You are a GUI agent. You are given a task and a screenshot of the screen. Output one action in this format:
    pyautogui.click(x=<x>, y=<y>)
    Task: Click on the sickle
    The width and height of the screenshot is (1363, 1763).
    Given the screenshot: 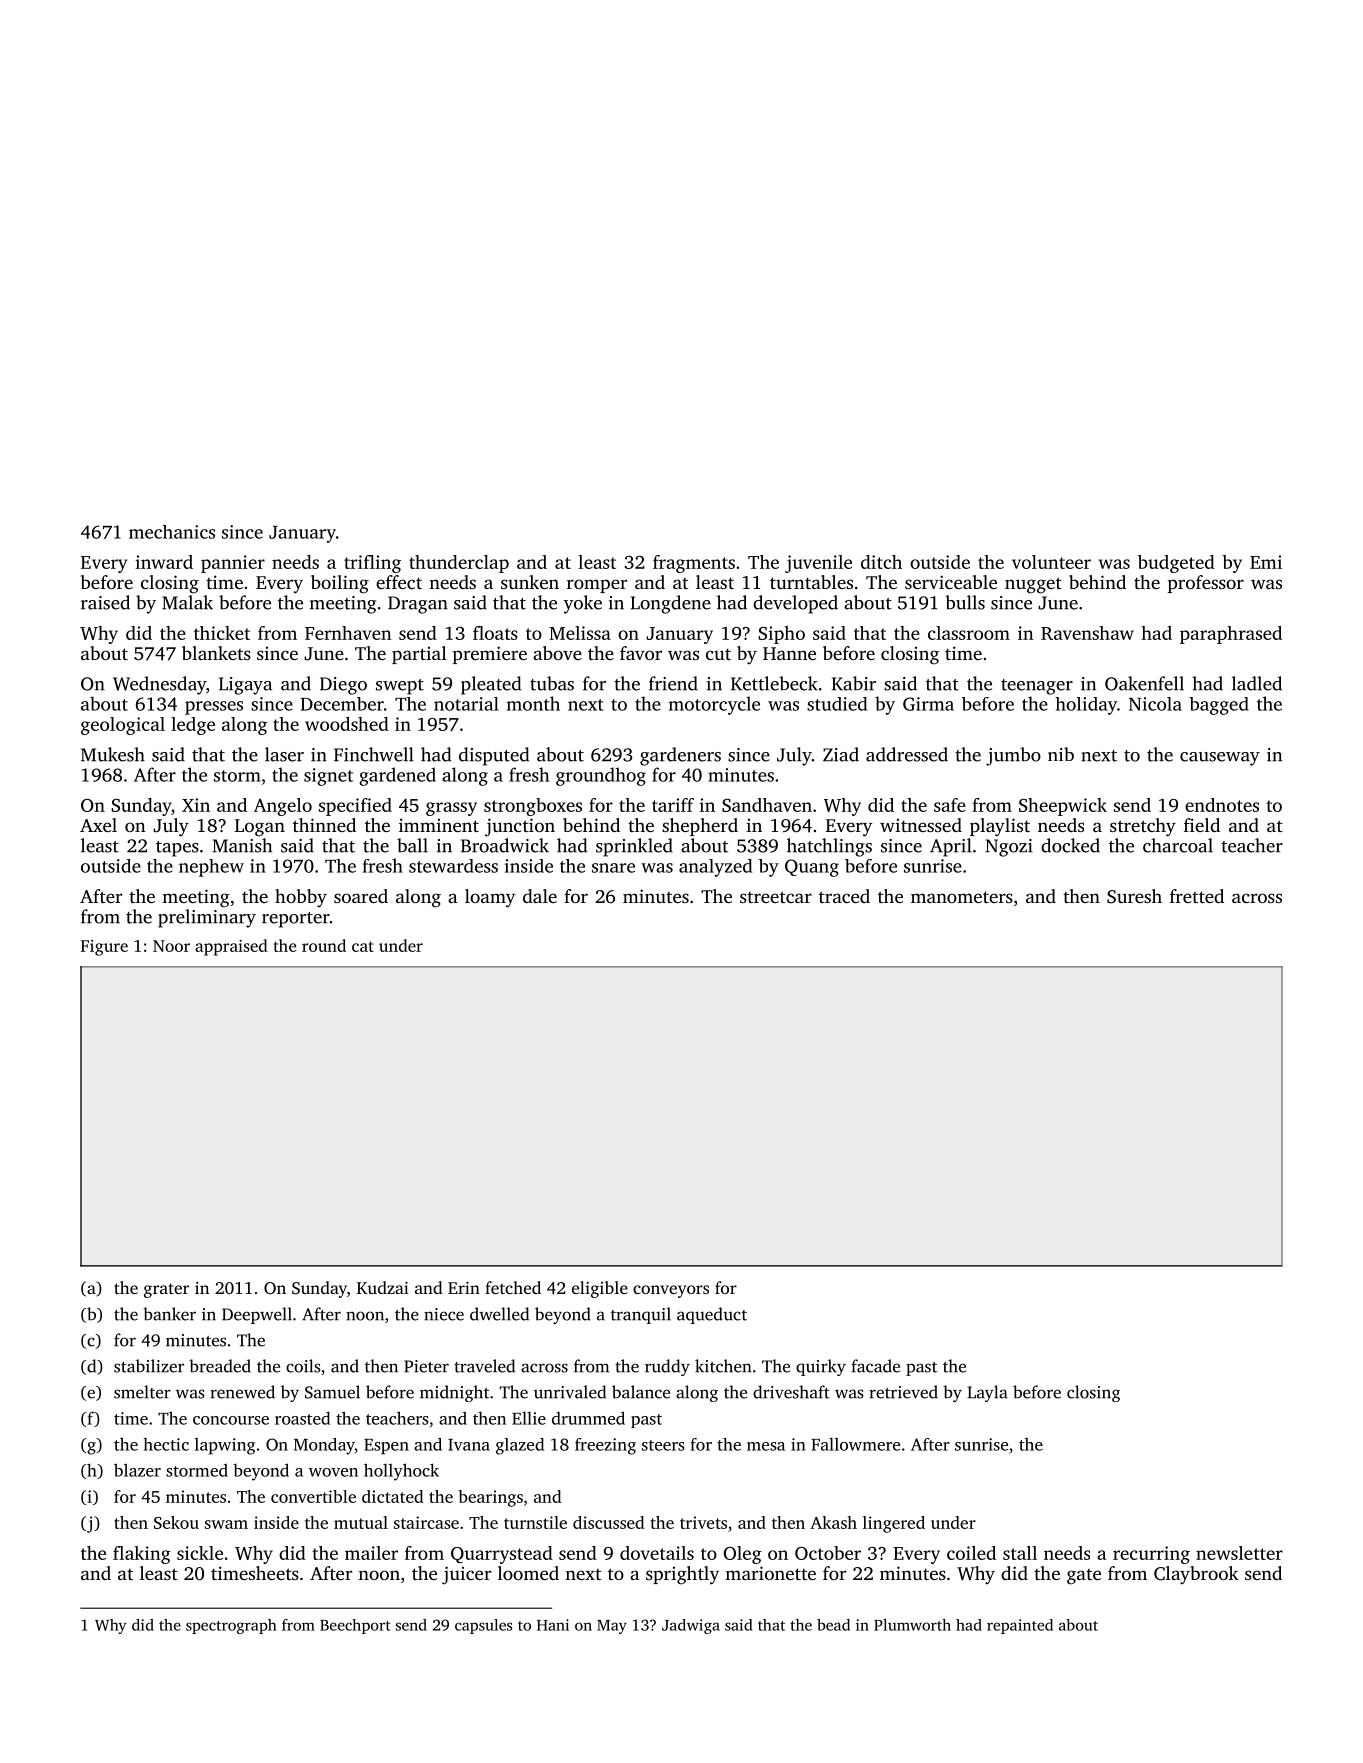 What is the action you would take?
    pyautogui.click(x=200, y=1553)
